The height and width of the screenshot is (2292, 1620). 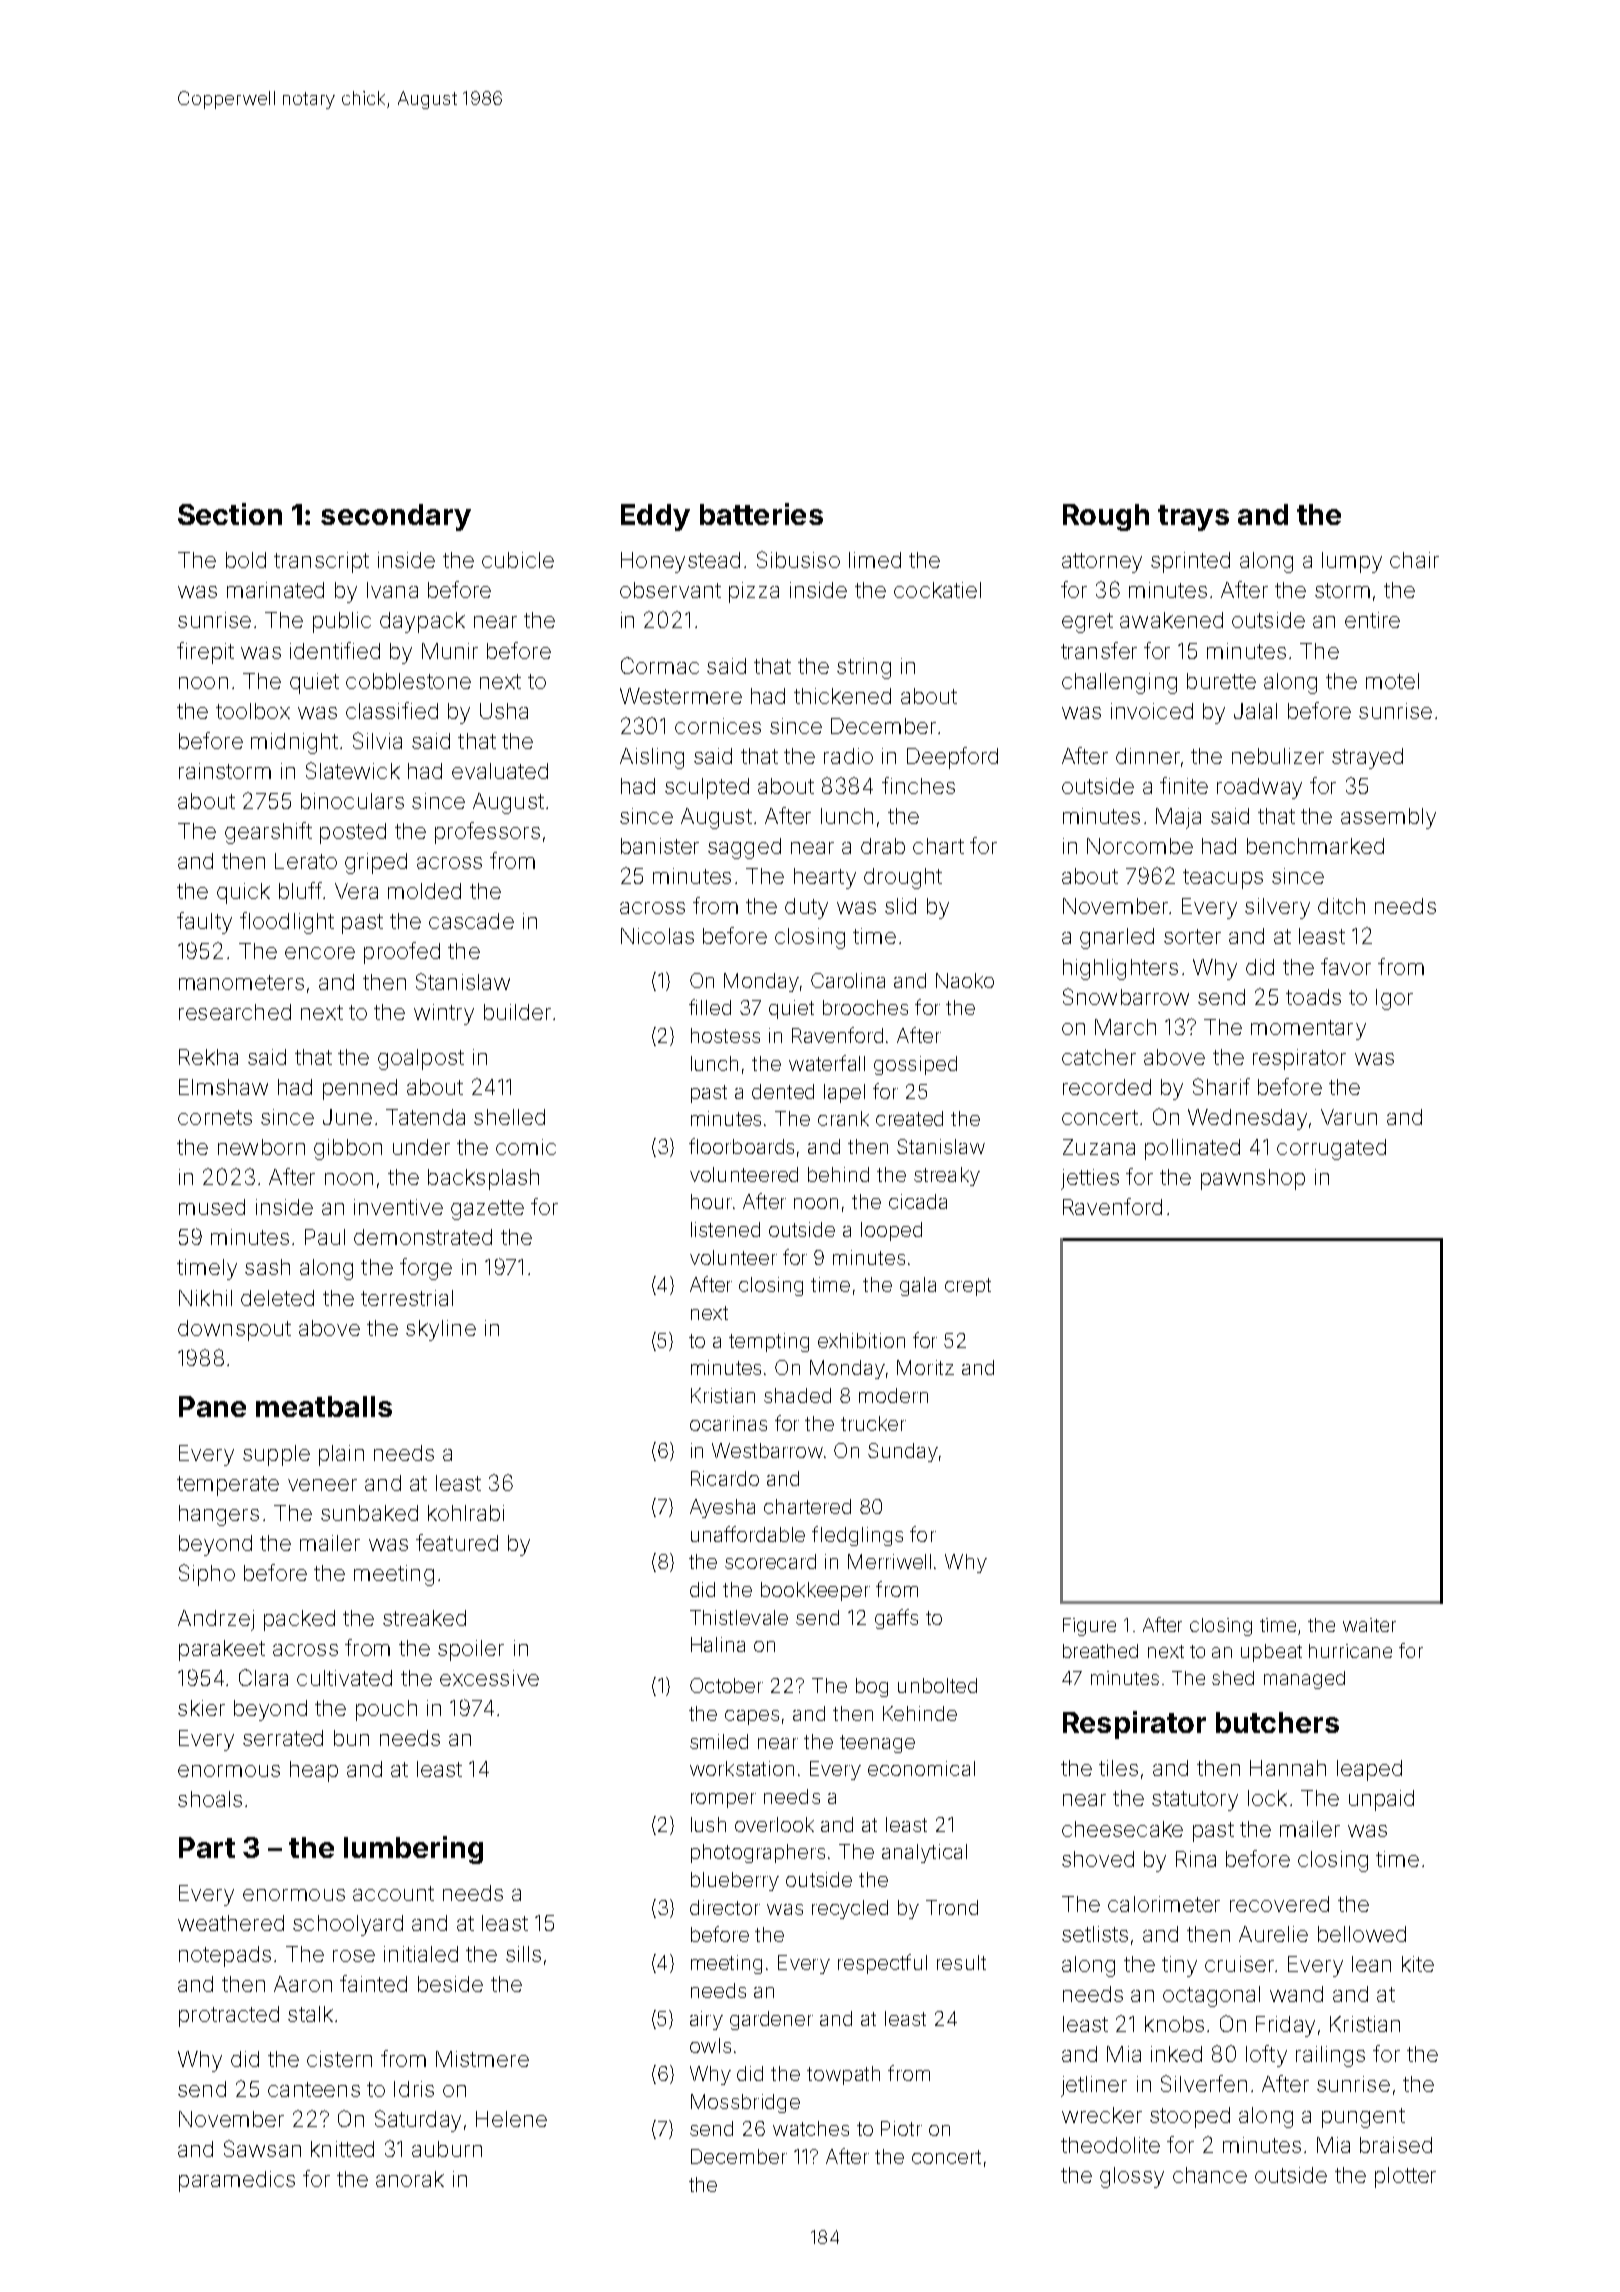 I want to click on stooped, so click(x=1190, y=2117).
